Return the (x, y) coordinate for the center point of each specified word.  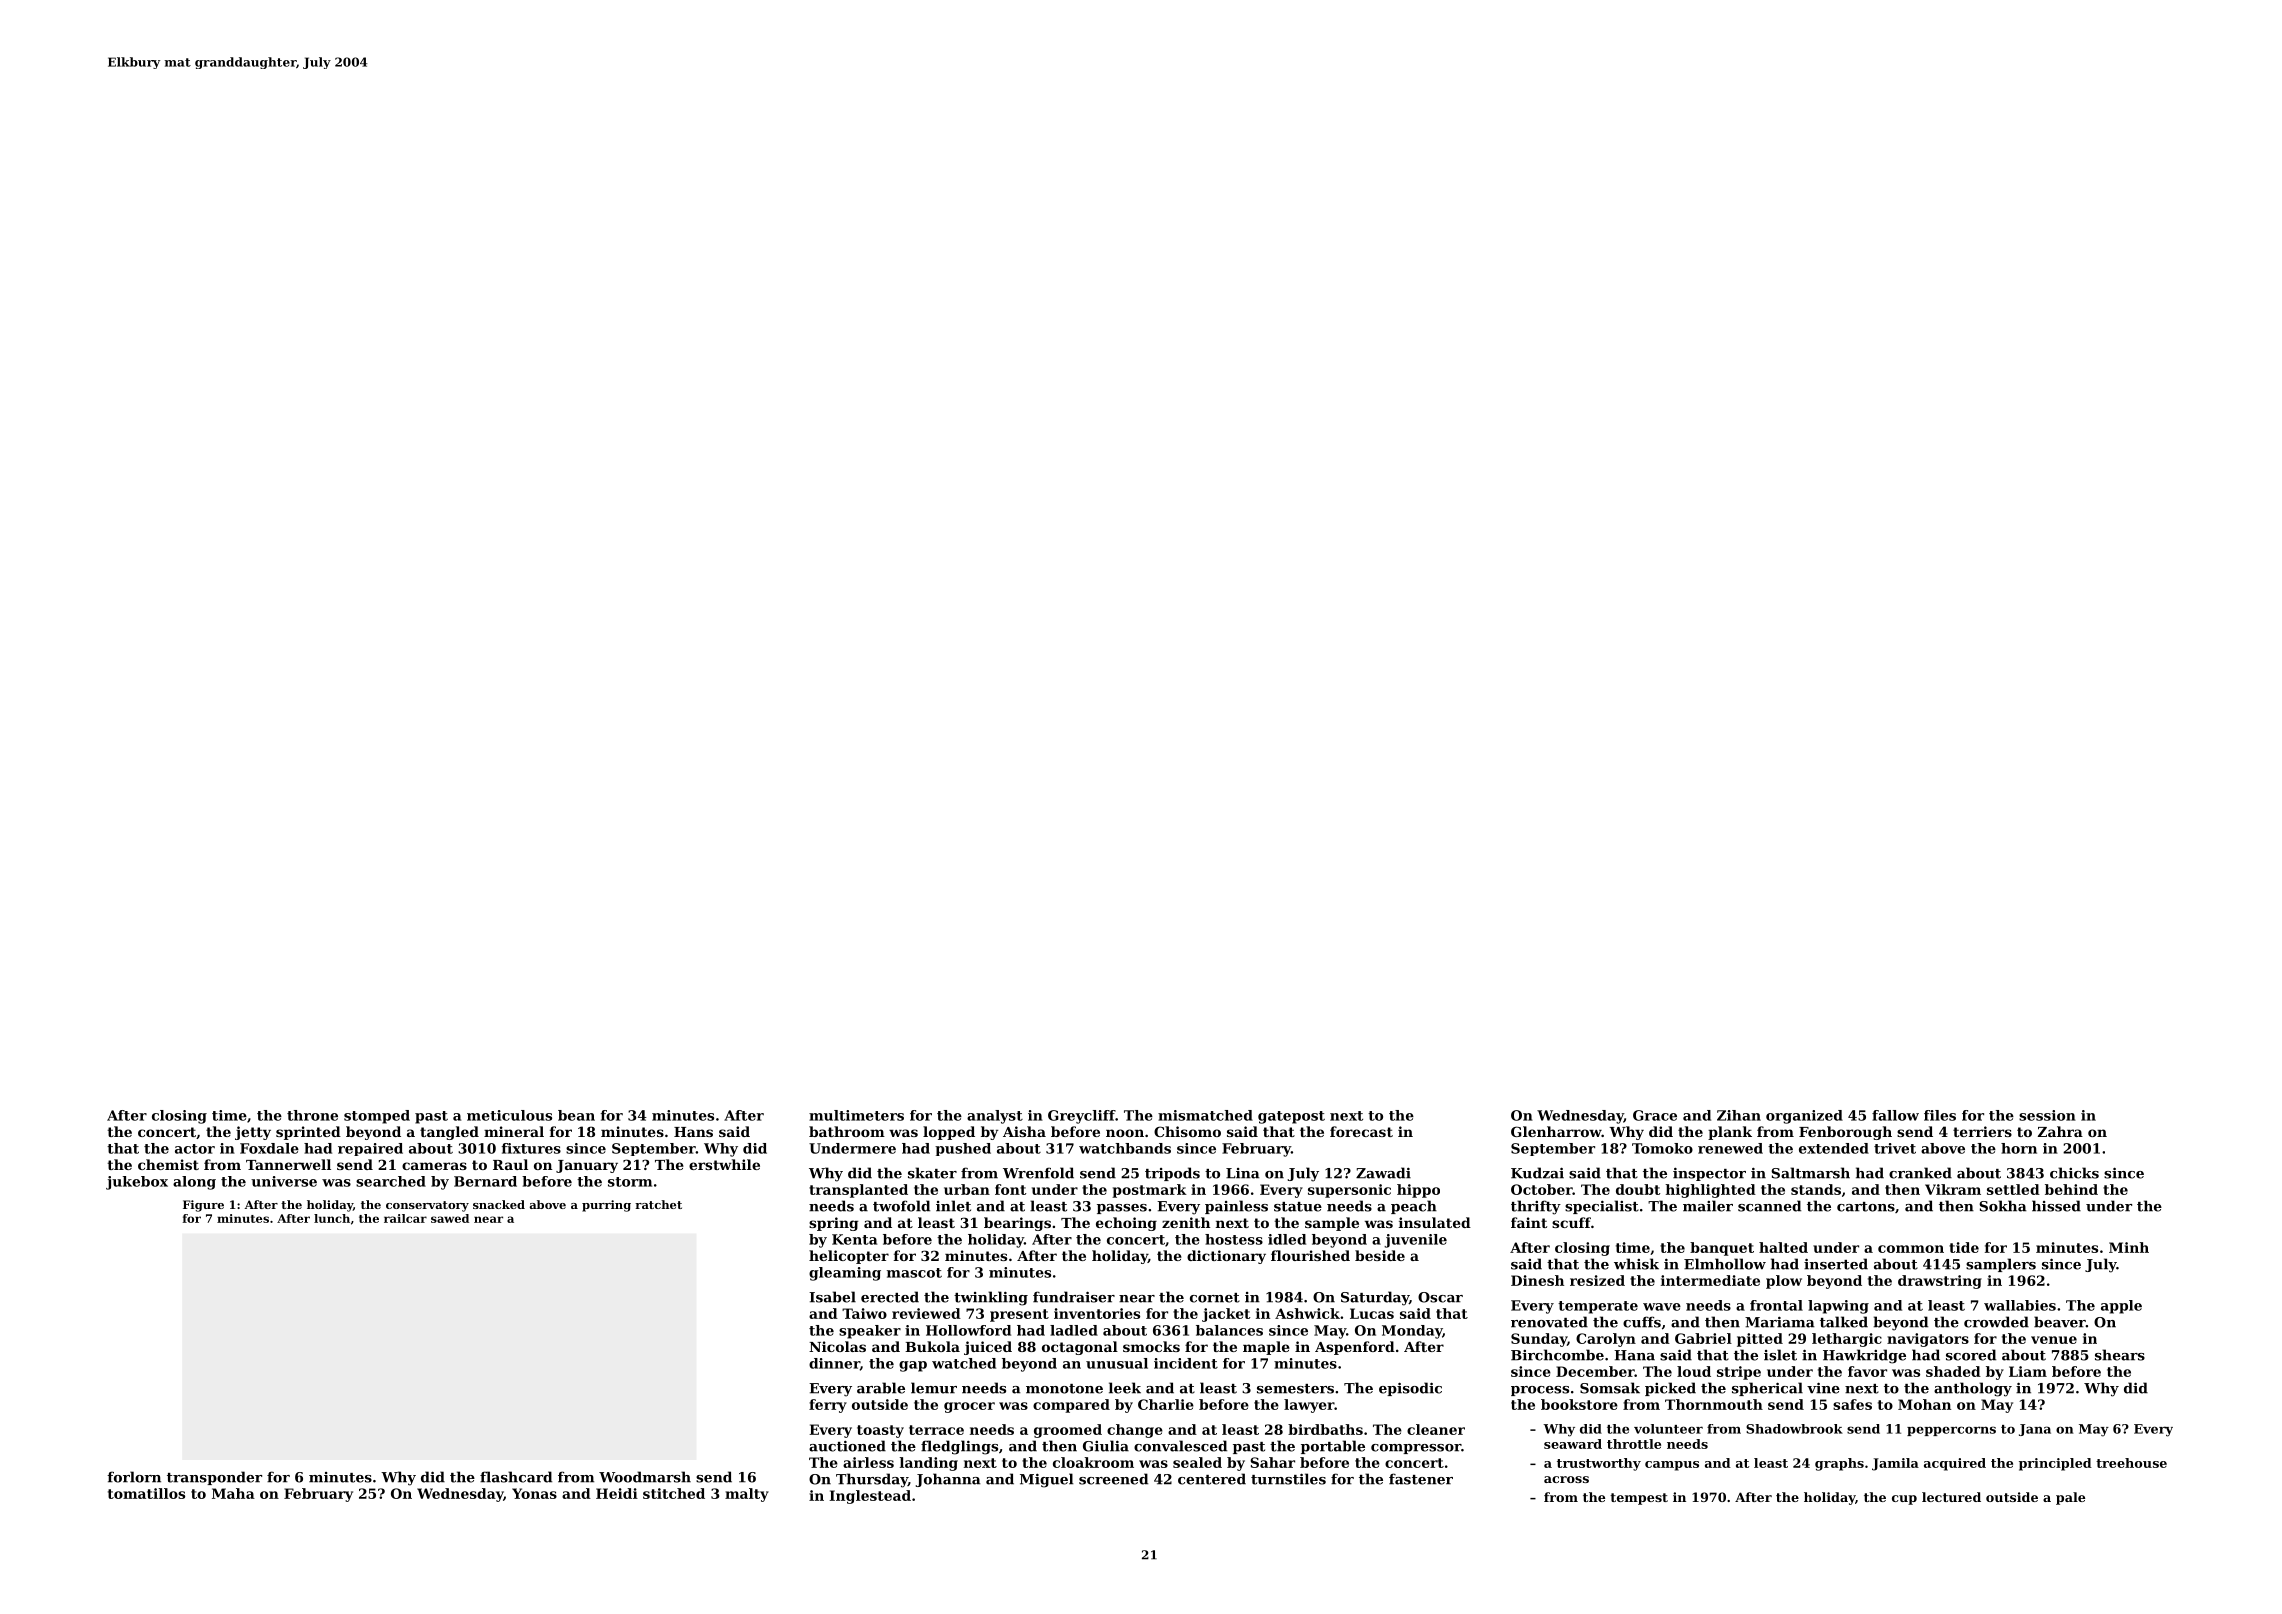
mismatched (1205, 1115)
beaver (2060, 1322)
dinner (834, 1363)
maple (1266, 1348)
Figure (203, 1206)
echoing (1126, 1224)
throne (312, 1115)
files (1940, 1115)
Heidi (617, 1493)
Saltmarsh (1810, 1173)
